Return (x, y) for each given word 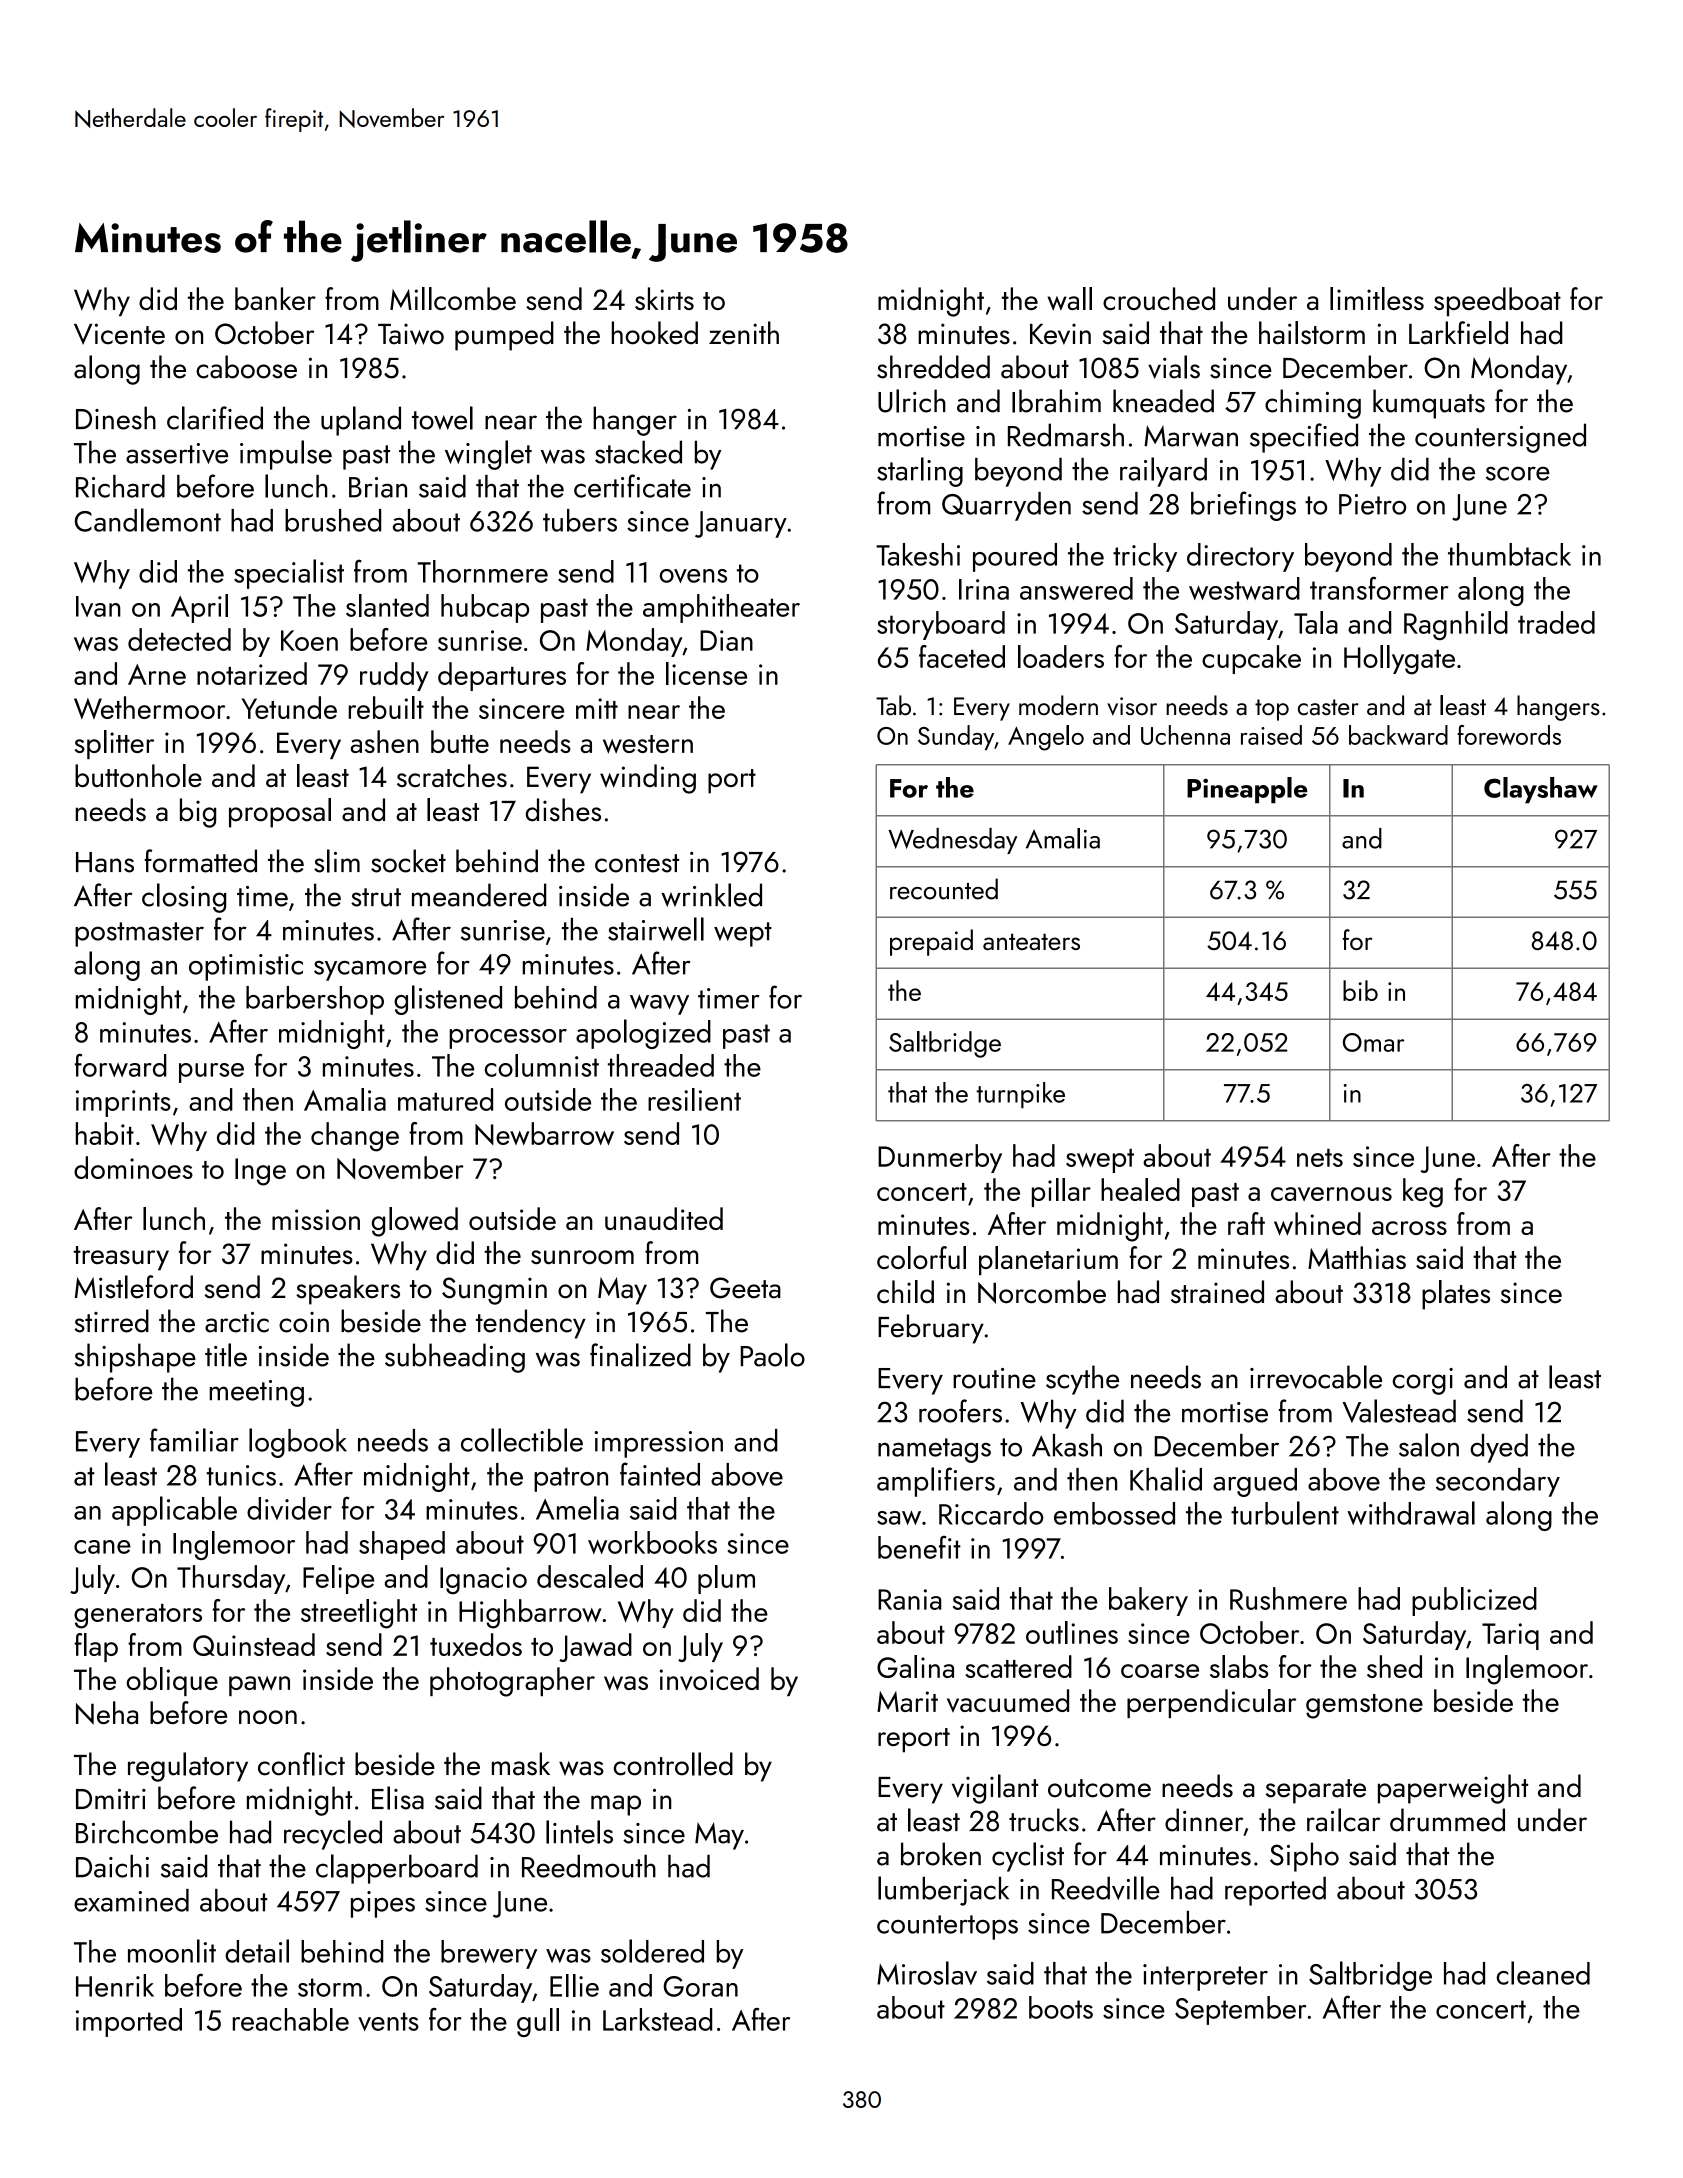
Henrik (115, 1985)
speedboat (1497, 302)
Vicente (119, 334)
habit (105, 1133)
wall (1069, 299)
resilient (694, 1099)
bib (1360, 990)
